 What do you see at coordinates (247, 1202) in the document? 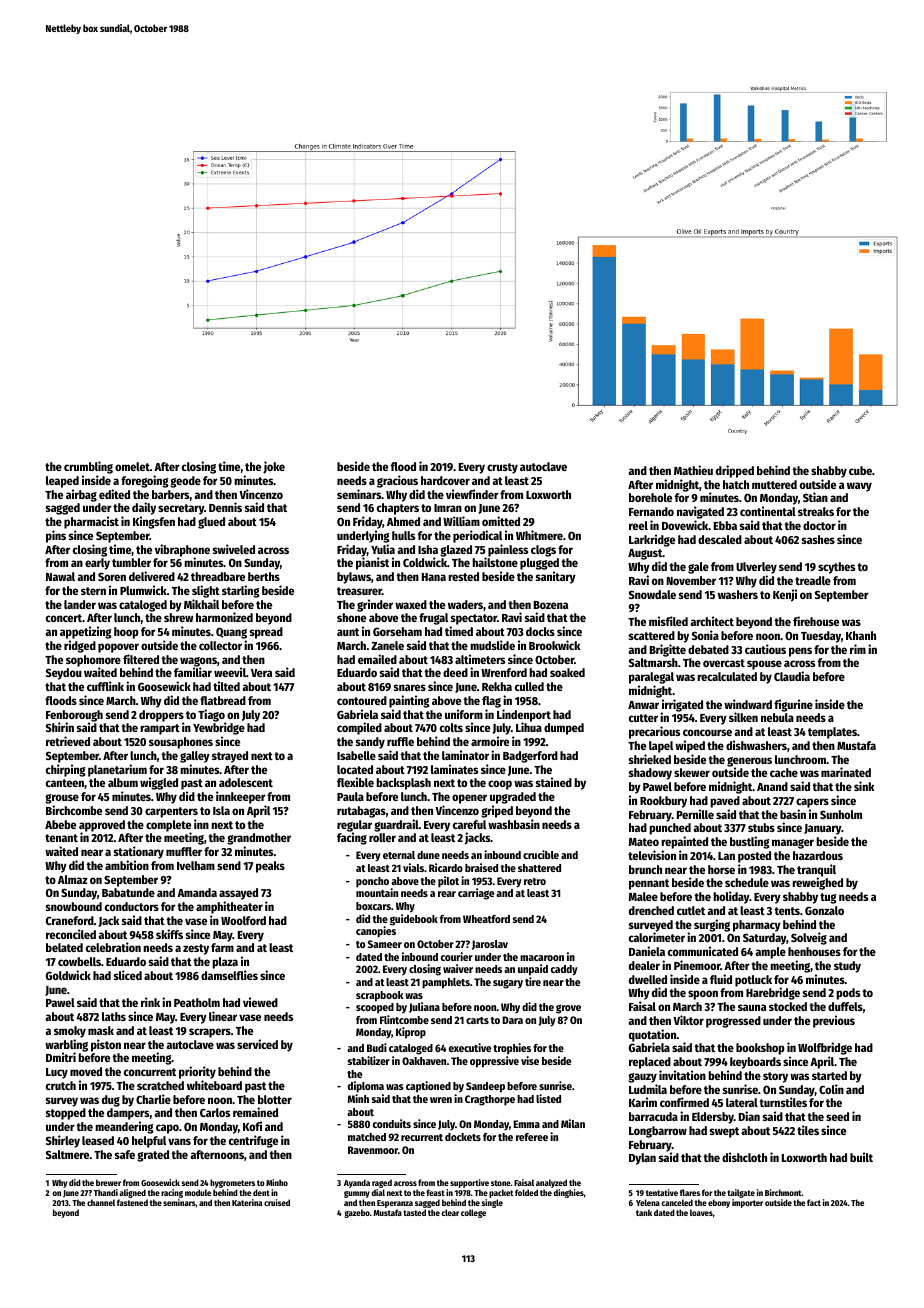
I see `Katerina` at bounding box center [247, 1202].
